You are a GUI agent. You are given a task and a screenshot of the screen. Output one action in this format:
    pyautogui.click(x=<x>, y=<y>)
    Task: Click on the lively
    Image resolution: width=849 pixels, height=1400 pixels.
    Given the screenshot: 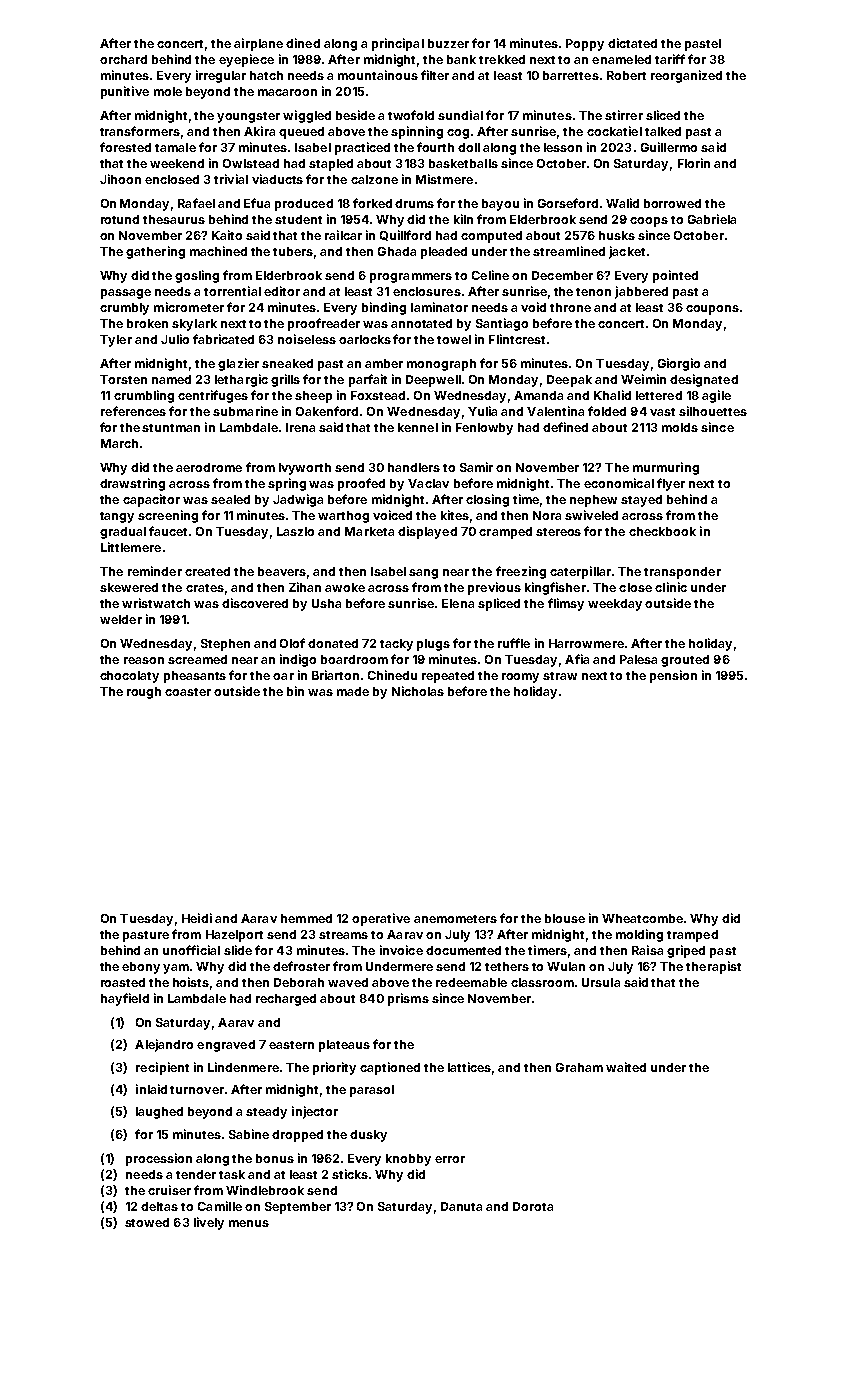 What is the action you would take?
    pyautogui.click(x=209, y=1223)
